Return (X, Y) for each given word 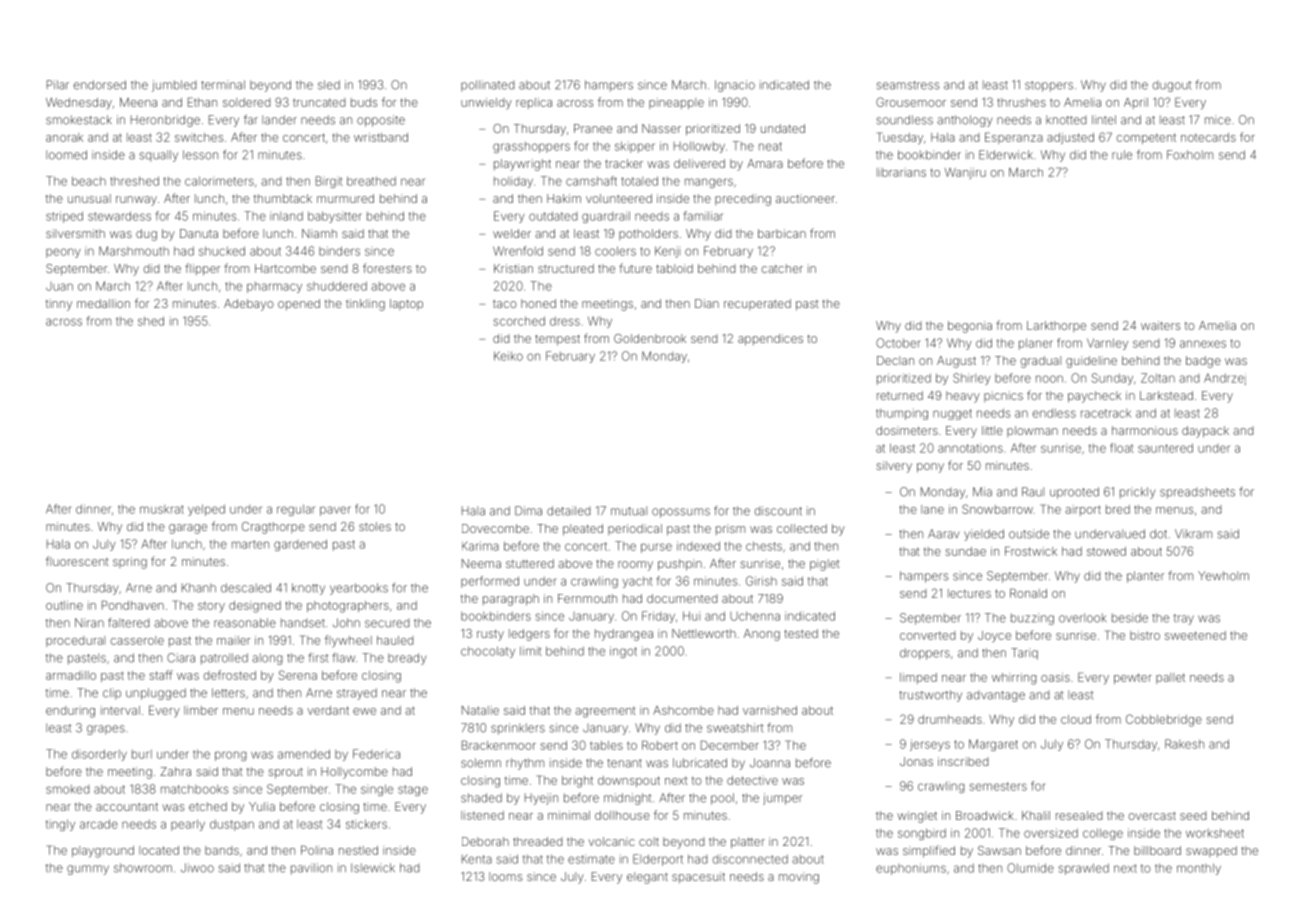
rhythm (525, 764)
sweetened (1195, 635)
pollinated (487, 86)
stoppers (1049, 86)
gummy (88, 870)
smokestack (79, 120)
